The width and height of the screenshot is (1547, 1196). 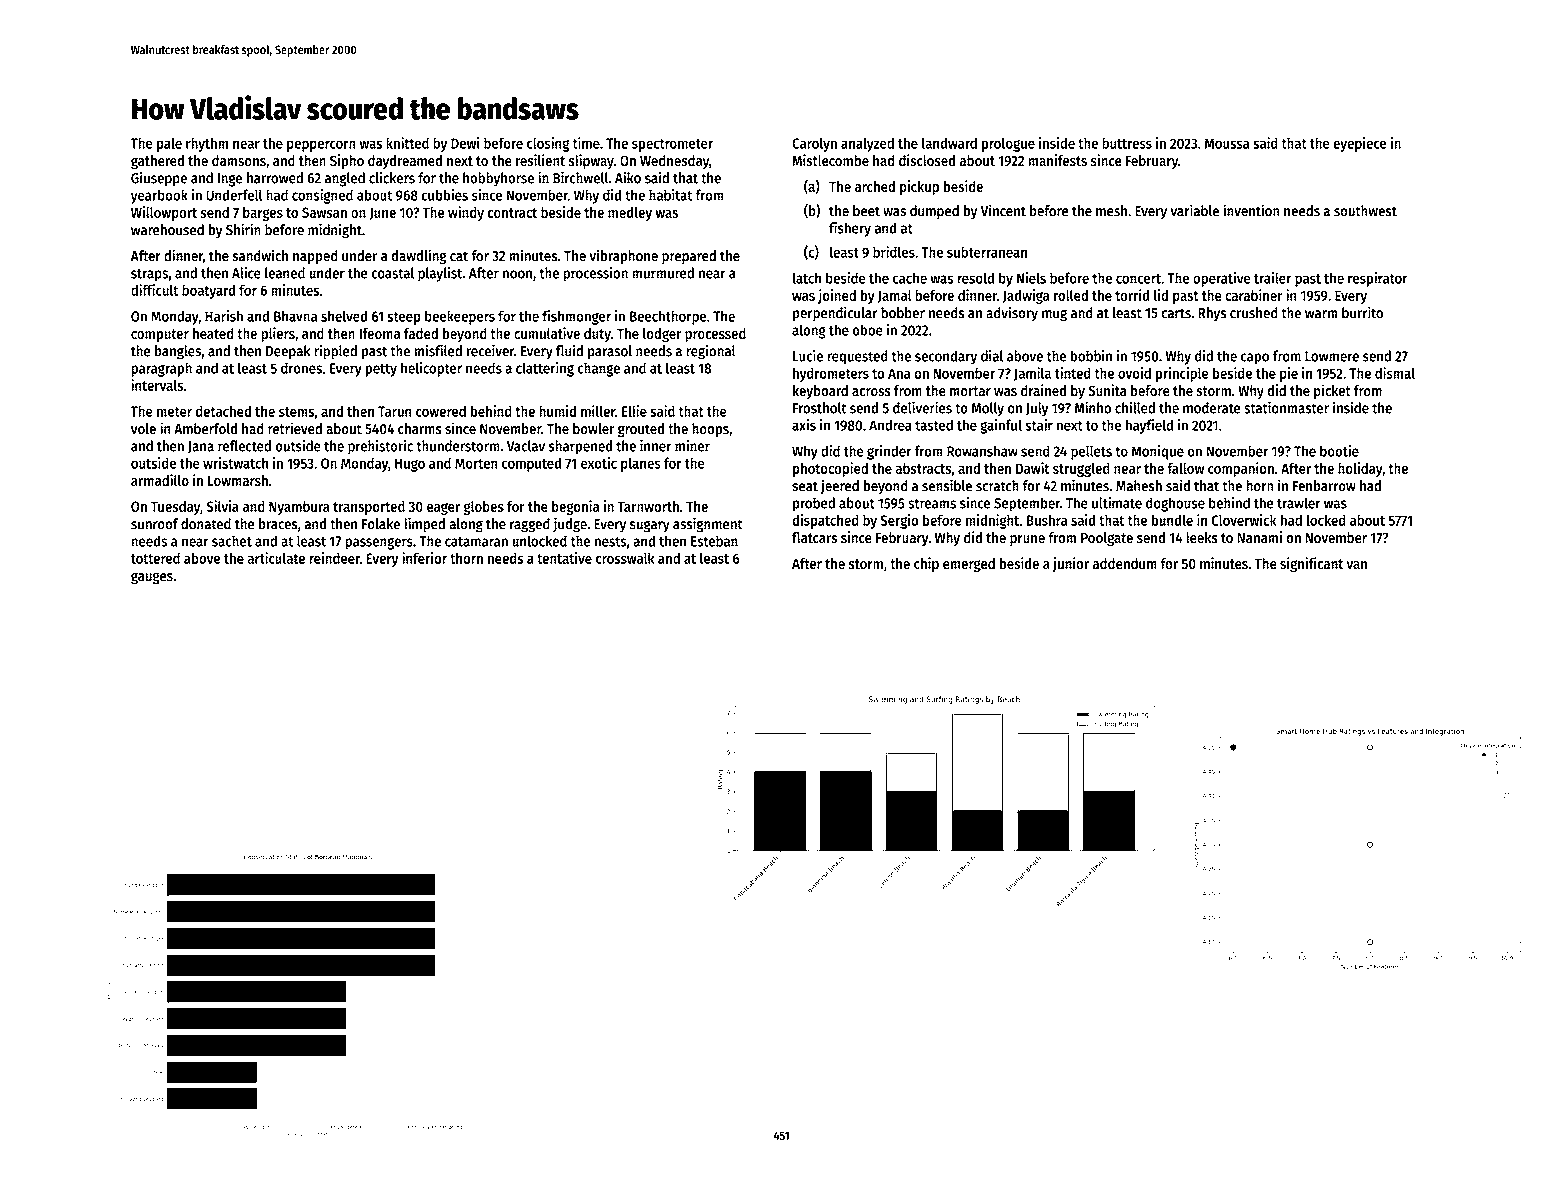 I want to click on secondary, so click(x=946, y=357).
